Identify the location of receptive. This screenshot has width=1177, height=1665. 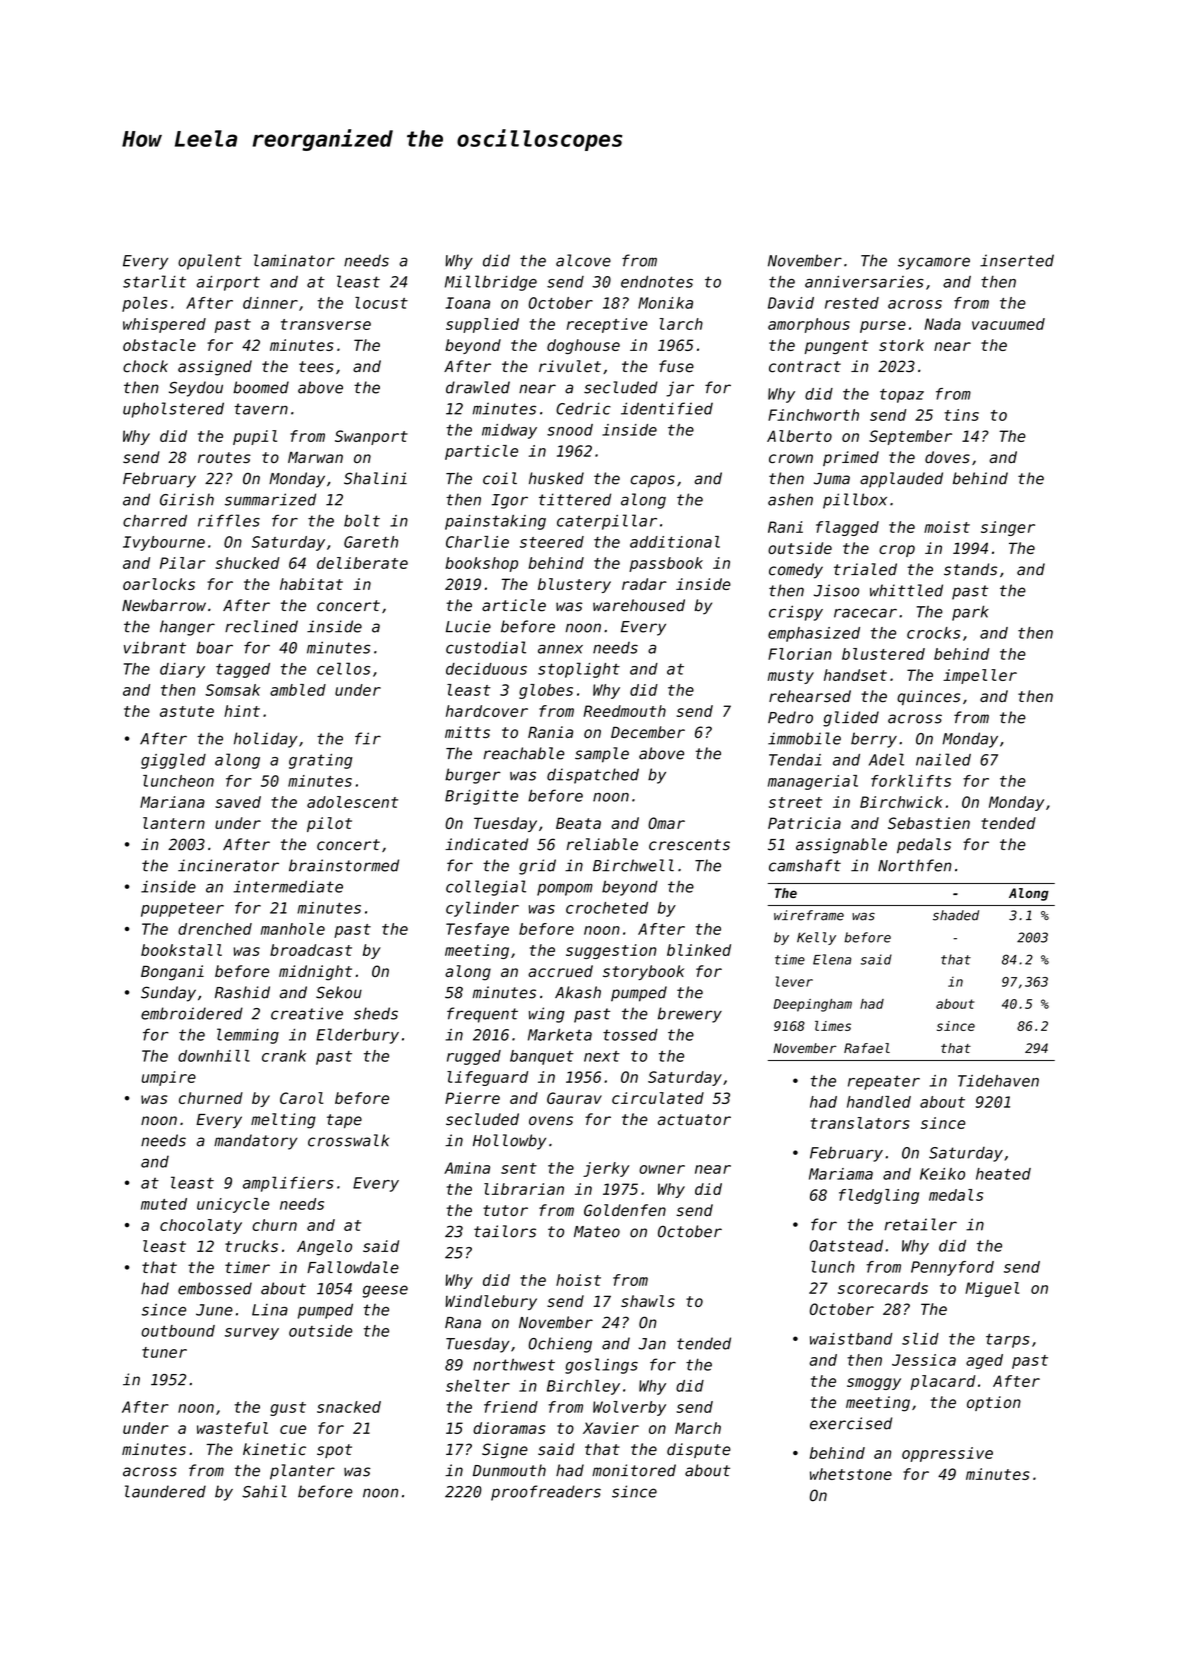
(607, 325).
